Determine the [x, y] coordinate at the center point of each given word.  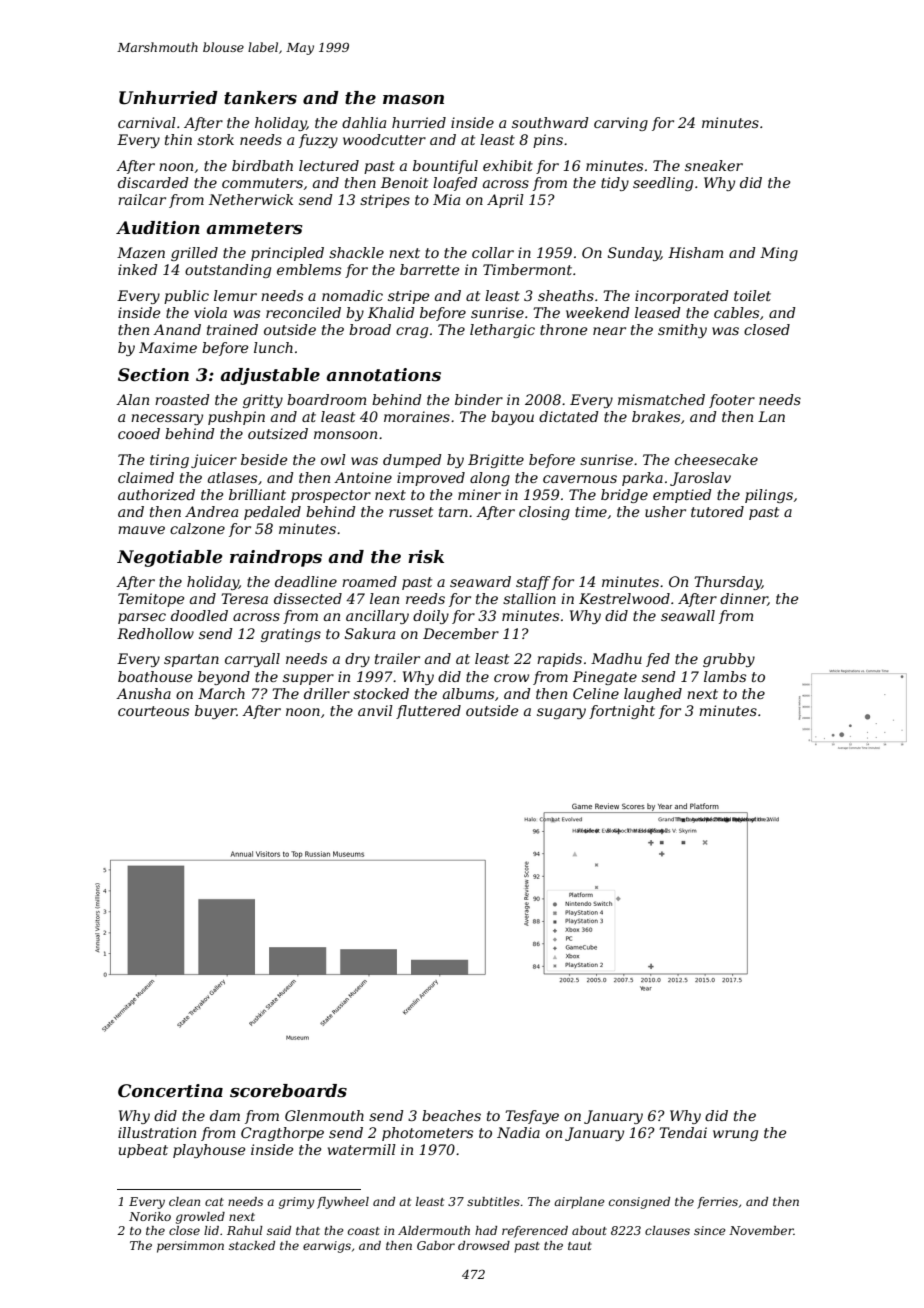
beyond [224, 678]
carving [621, 124]
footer [732, 401]
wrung [735, 1135]
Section [153, 375]
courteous [153, 711]
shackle [356, 252]
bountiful [445, 167]
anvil [375, 710]
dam [225, 1115]
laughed [653, 695]
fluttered [428, 712]
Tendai [683, 1132]
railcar [142, 199]
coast [364, 1231]
